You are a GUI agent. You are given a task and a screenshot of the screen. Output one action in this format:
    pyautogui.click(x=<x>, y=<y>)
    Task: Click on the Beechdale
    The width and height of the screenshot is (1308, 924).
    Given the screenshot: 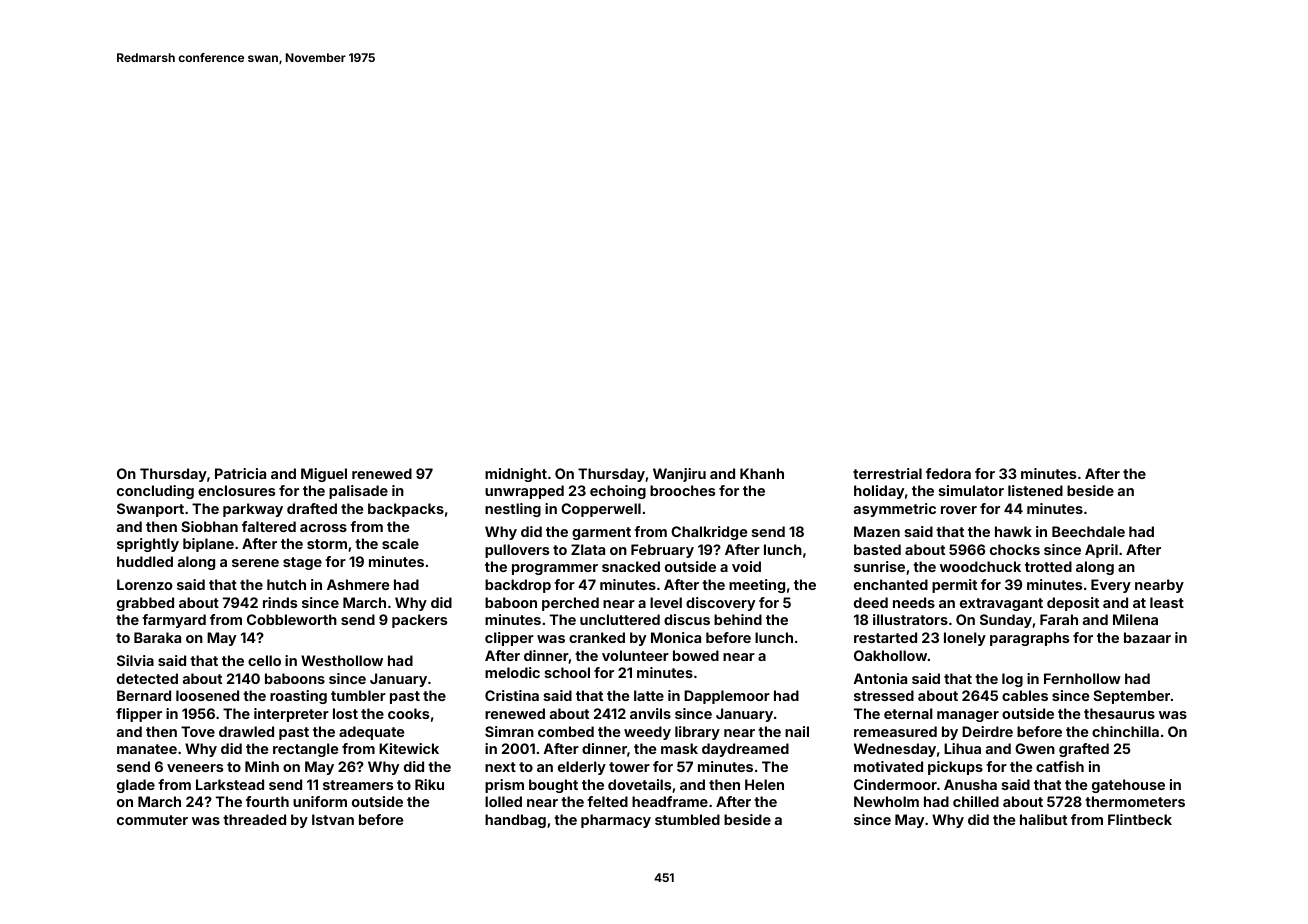 What is the action you would take?
    pyautogui.click(x=1088, y=531)
